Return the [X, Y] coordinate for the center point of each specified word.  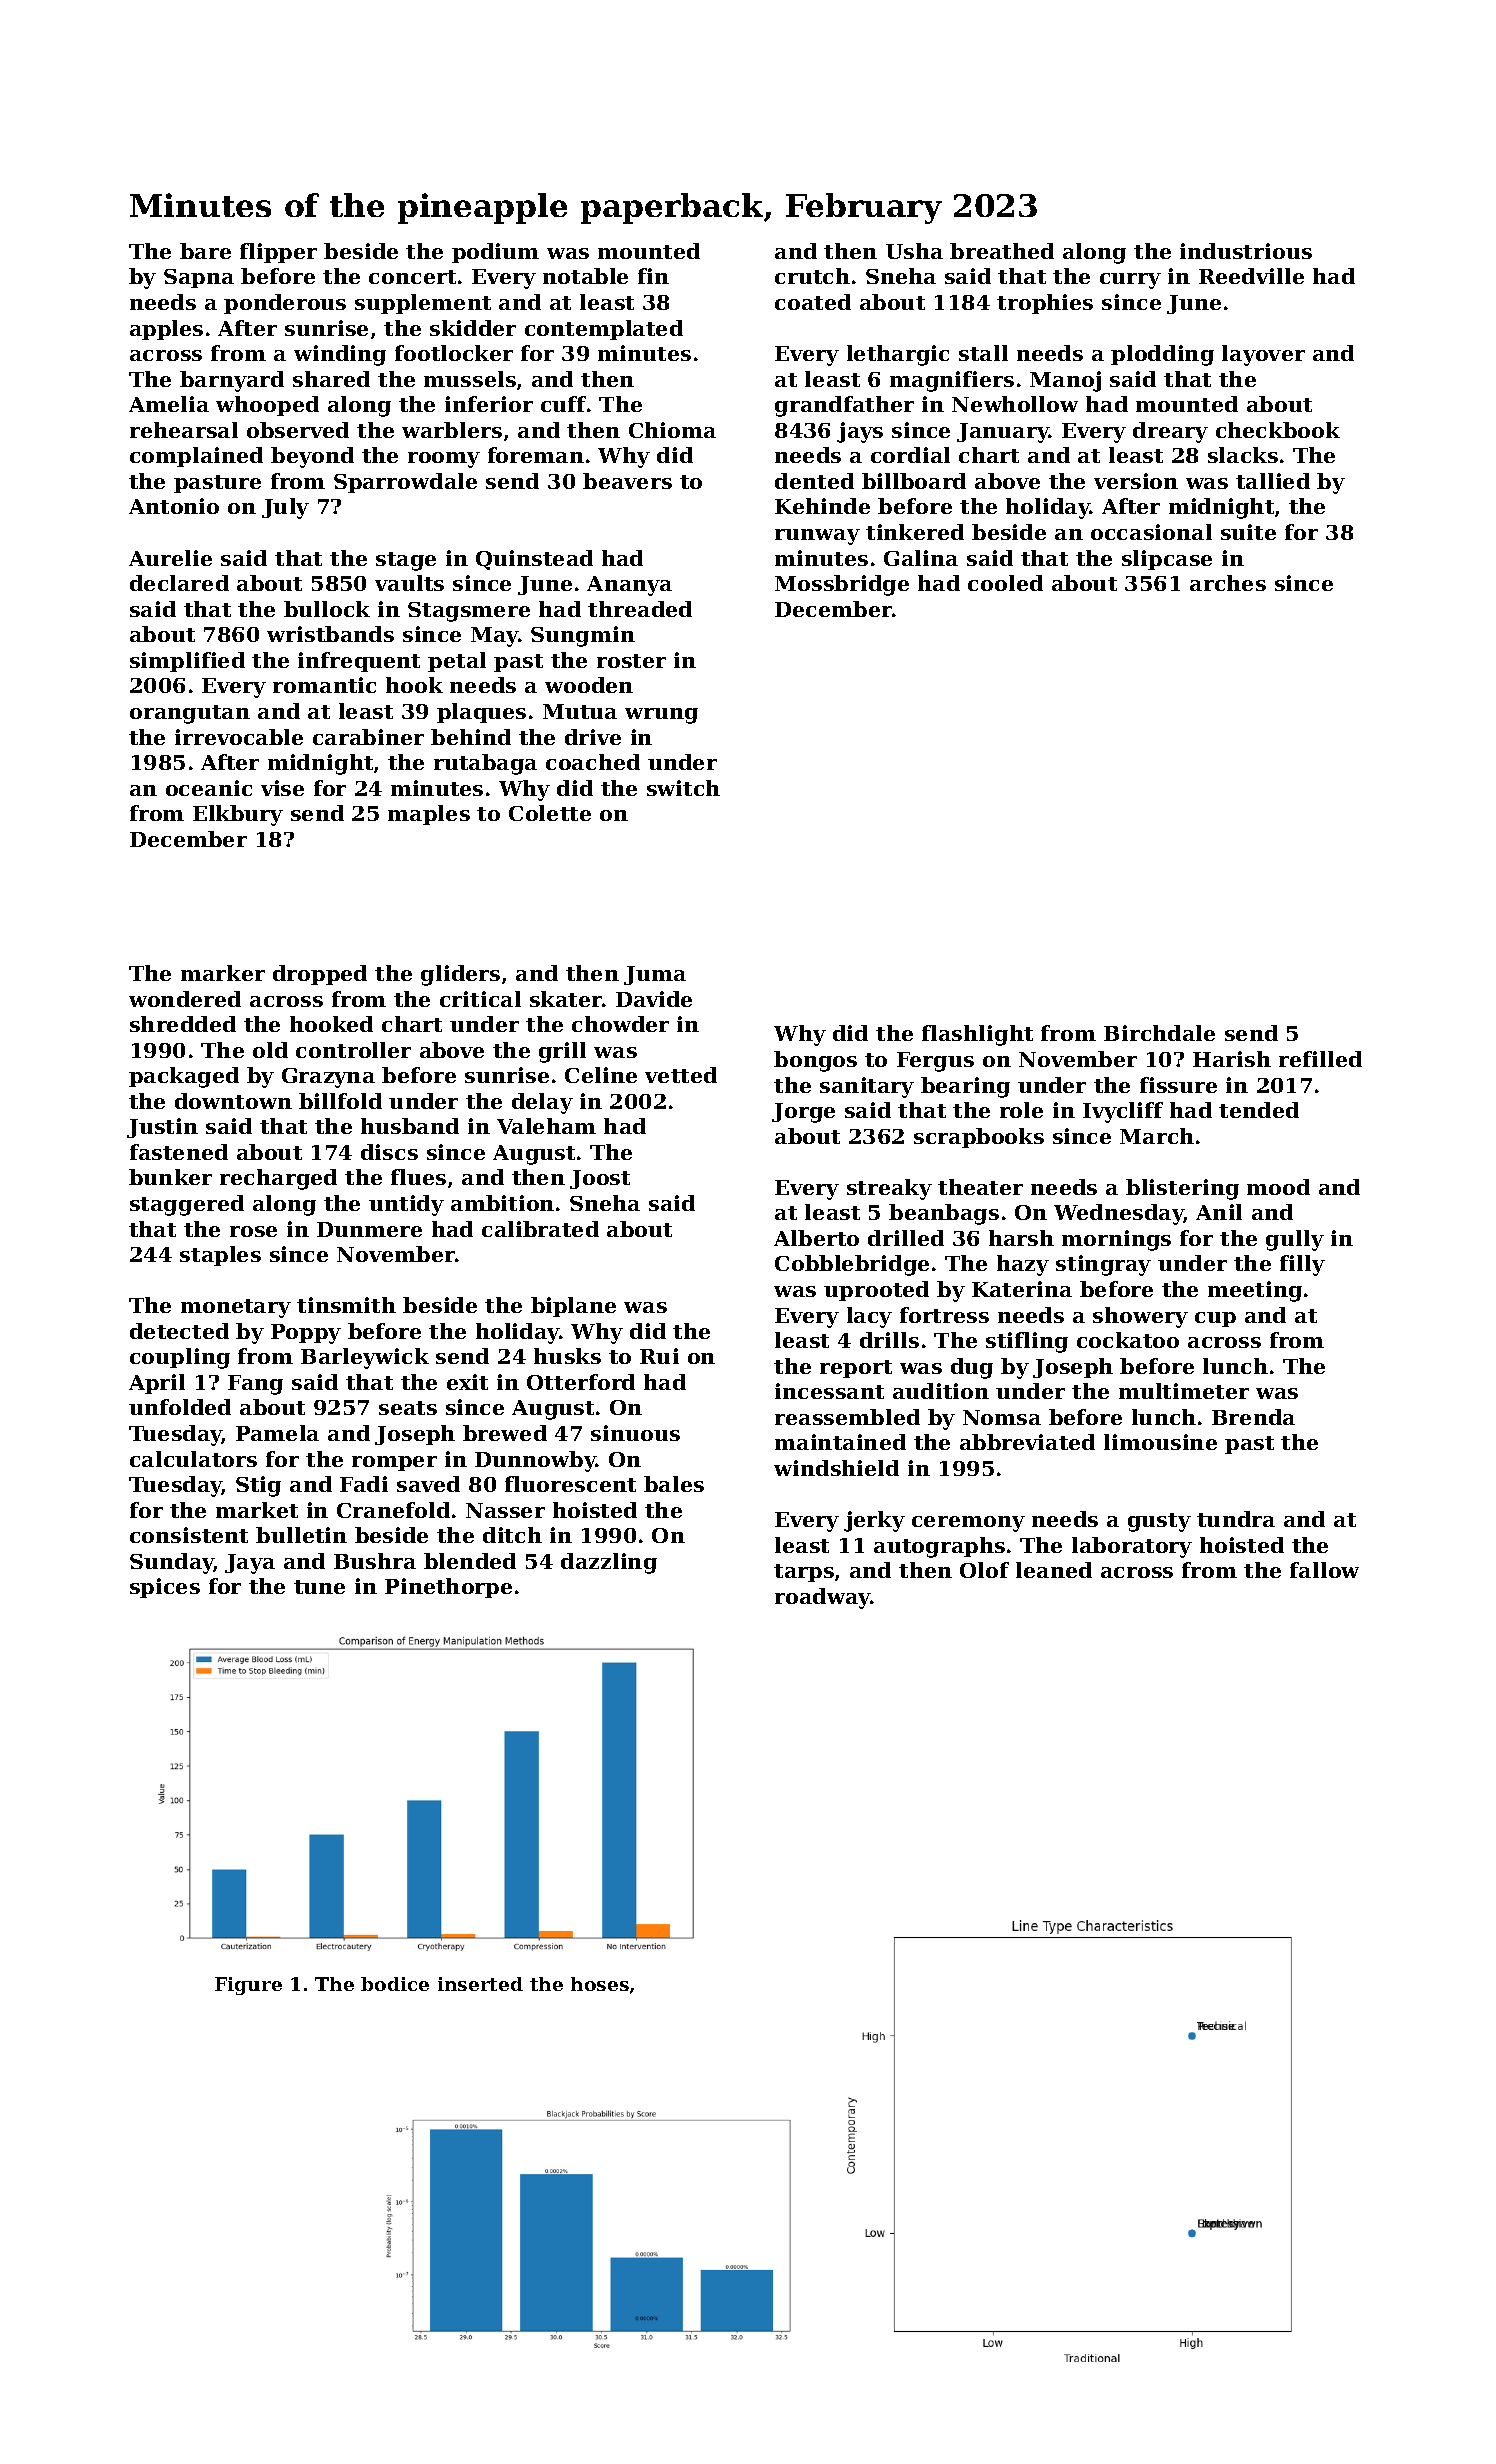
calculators [193, 1459]
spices [165, 1588]
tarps [804, 1573]
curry [1130, 281]
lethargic [898, 355]
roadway [823, 1598]
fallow [1324, 1570]
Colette [550, 813]
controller [353, 1050]
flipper [278, 253]
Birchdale [1159, 1033]
